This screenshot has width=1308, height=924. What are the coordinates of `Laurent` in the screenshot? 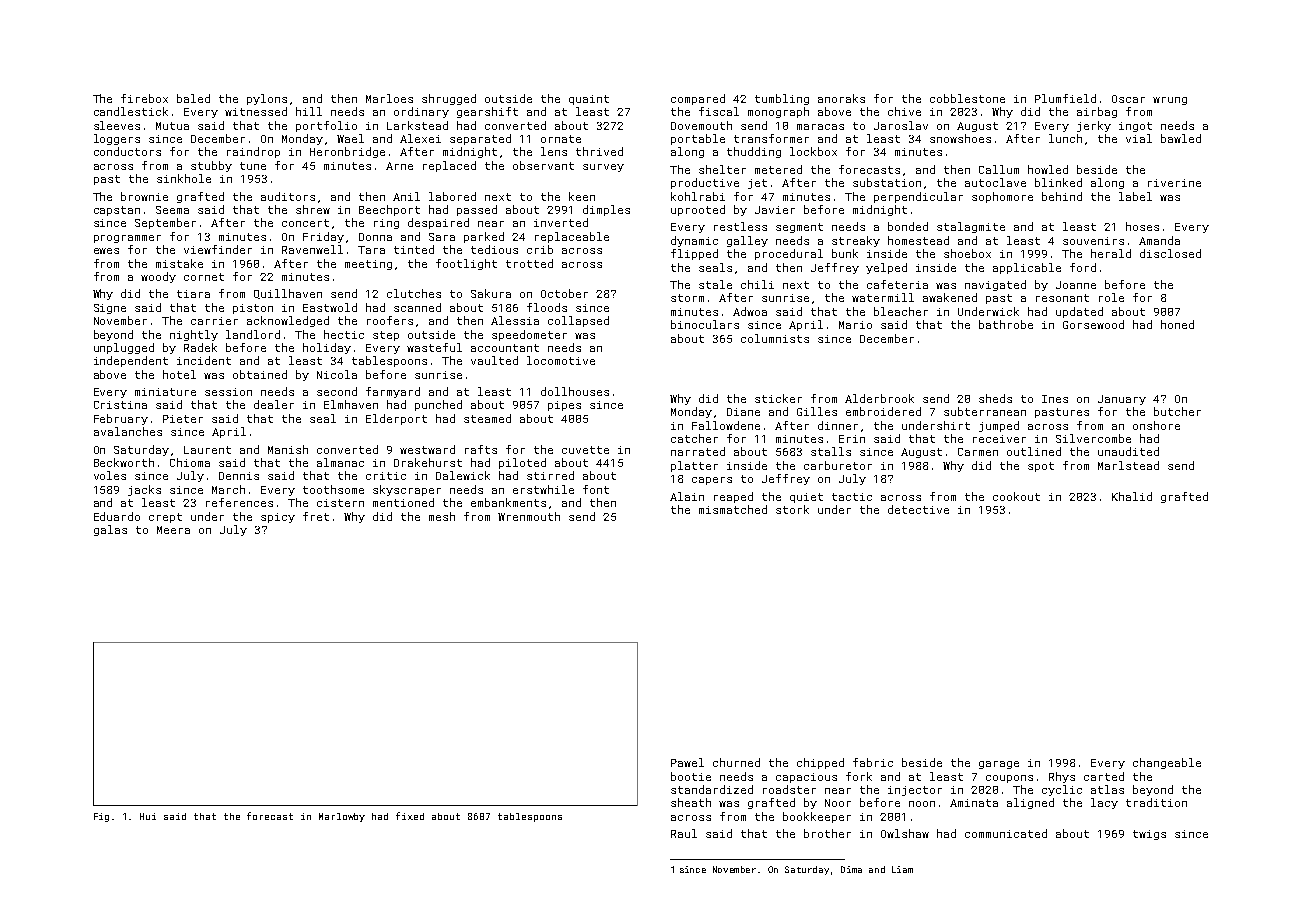 It's located at (207, 450).
